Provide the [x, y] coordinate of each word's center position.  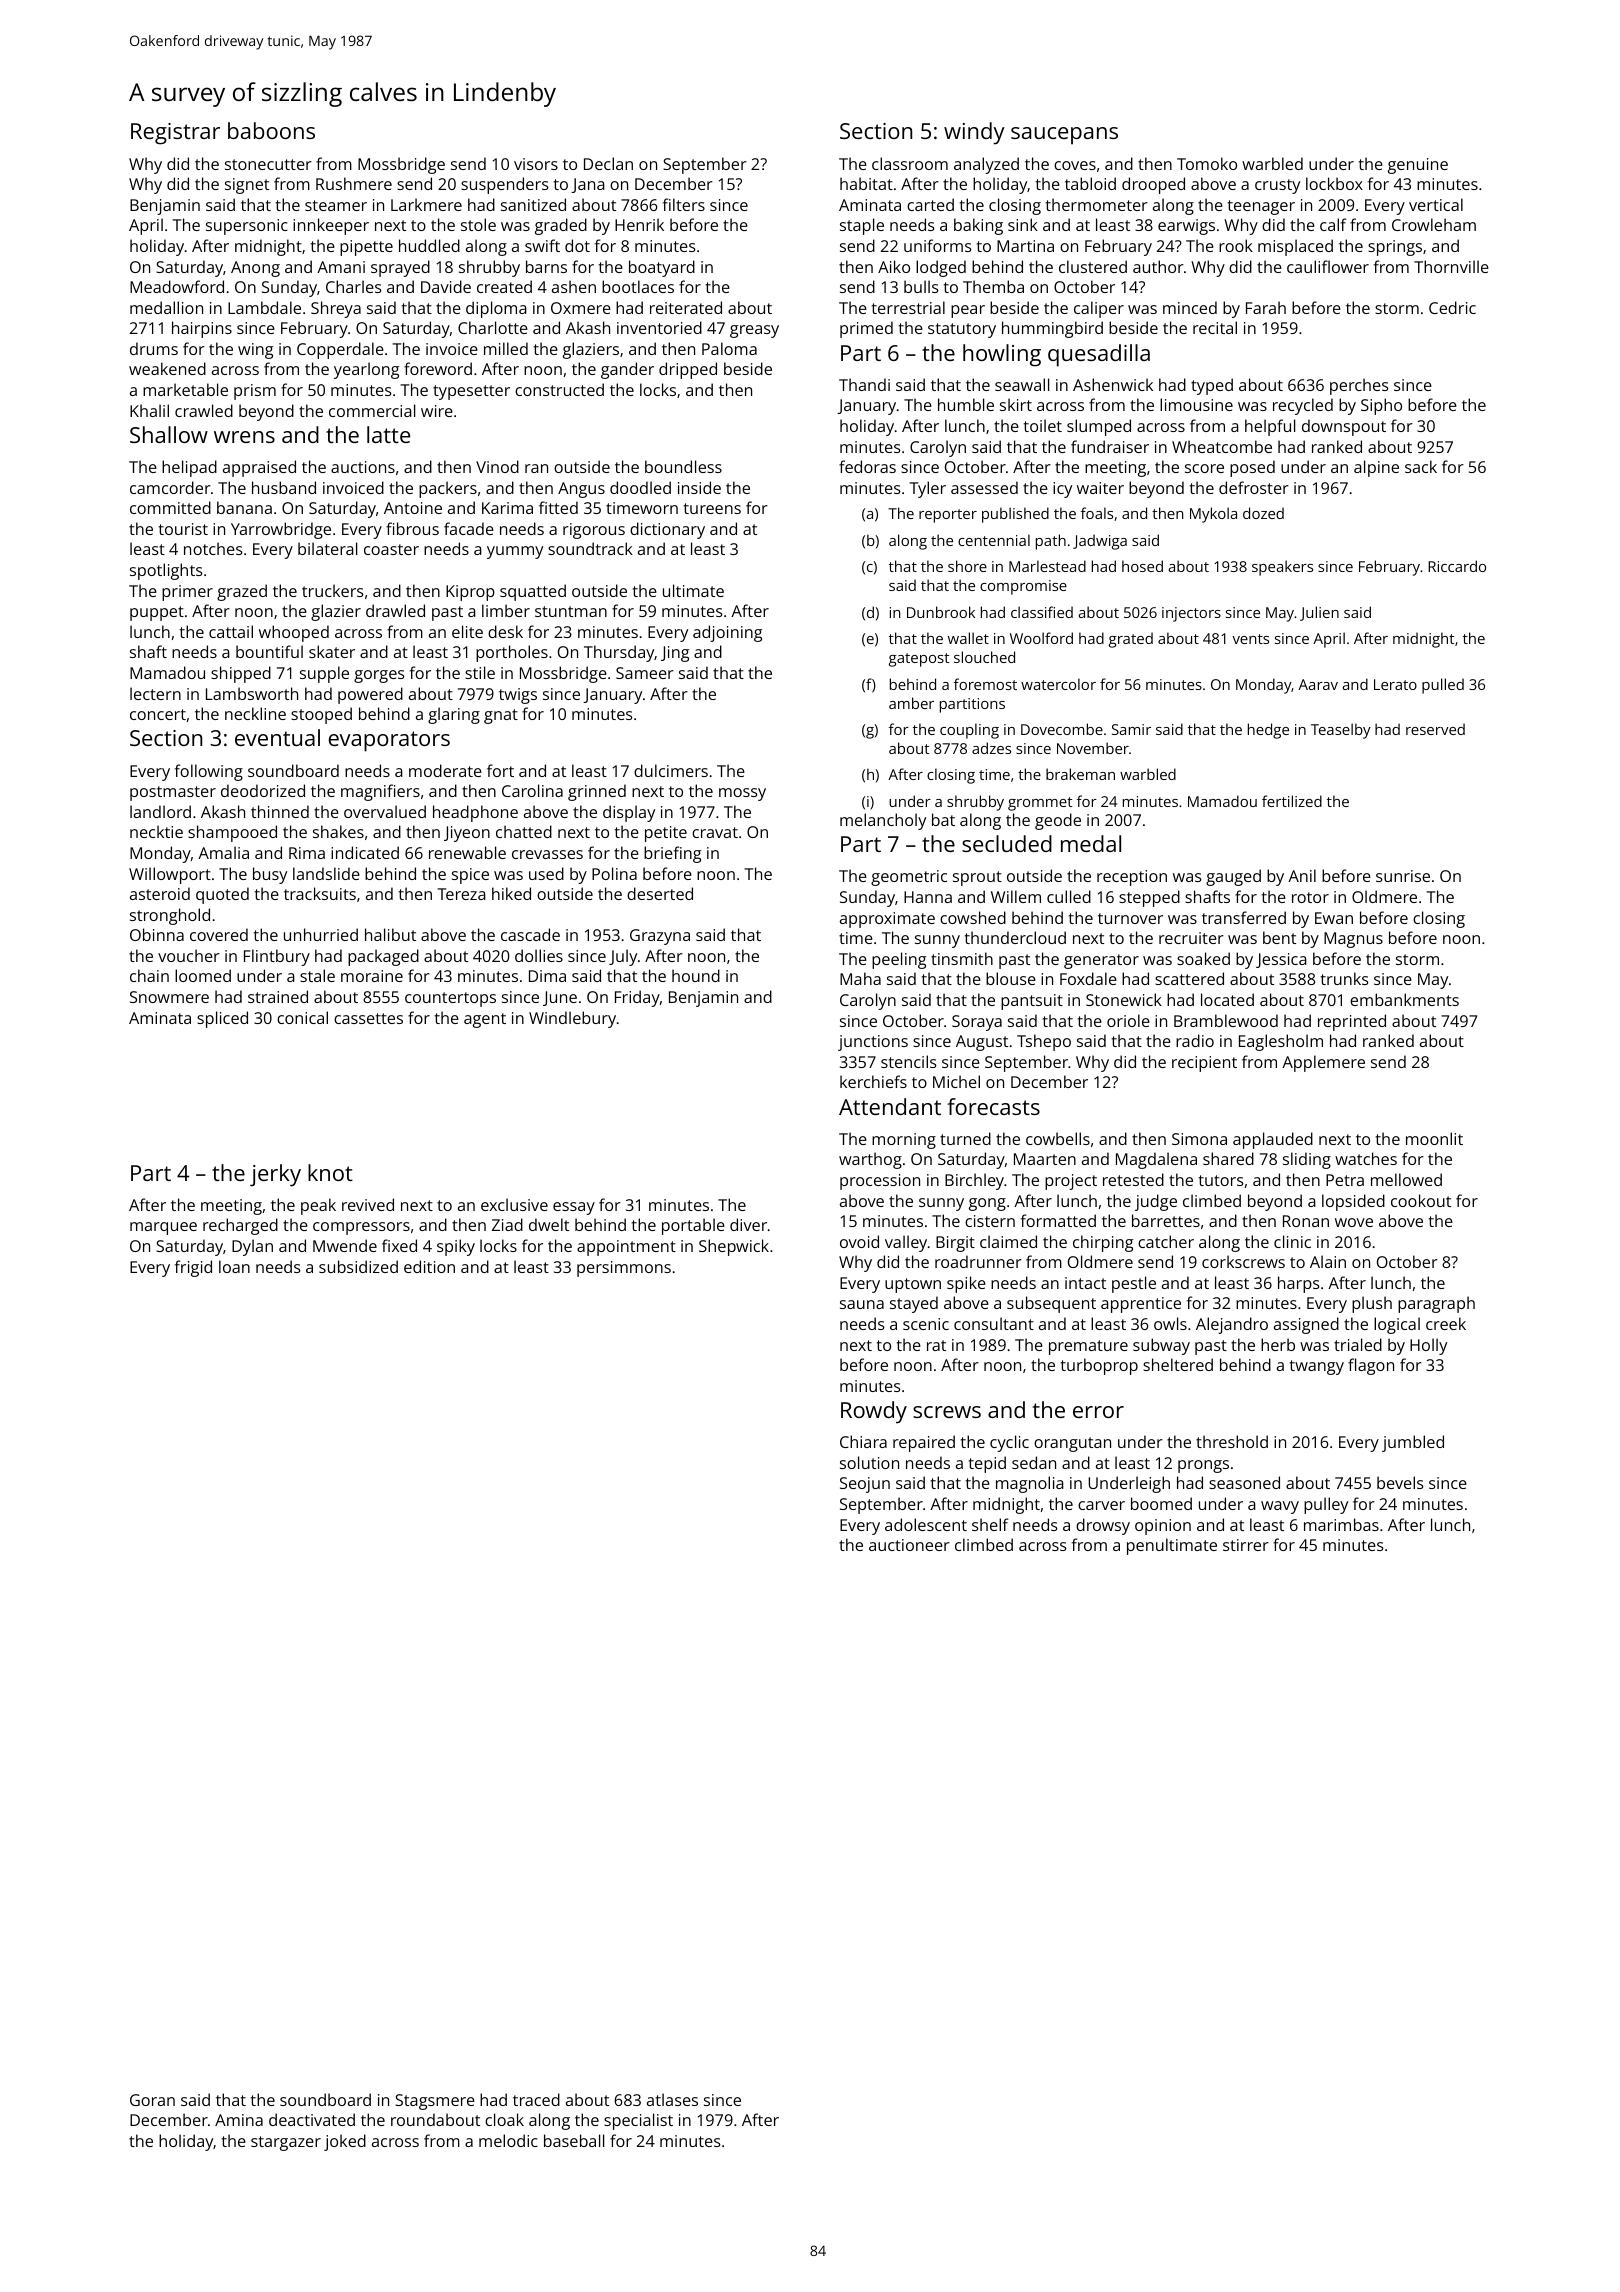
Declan [608, 163]
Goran [152, 2100]
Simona [1199, 1139]
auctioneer [909, 1545]
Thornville [1451, 266]
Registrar [175, 134]
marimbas [1341, 1524]
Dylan [252, 1247]
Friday [637, 998]
